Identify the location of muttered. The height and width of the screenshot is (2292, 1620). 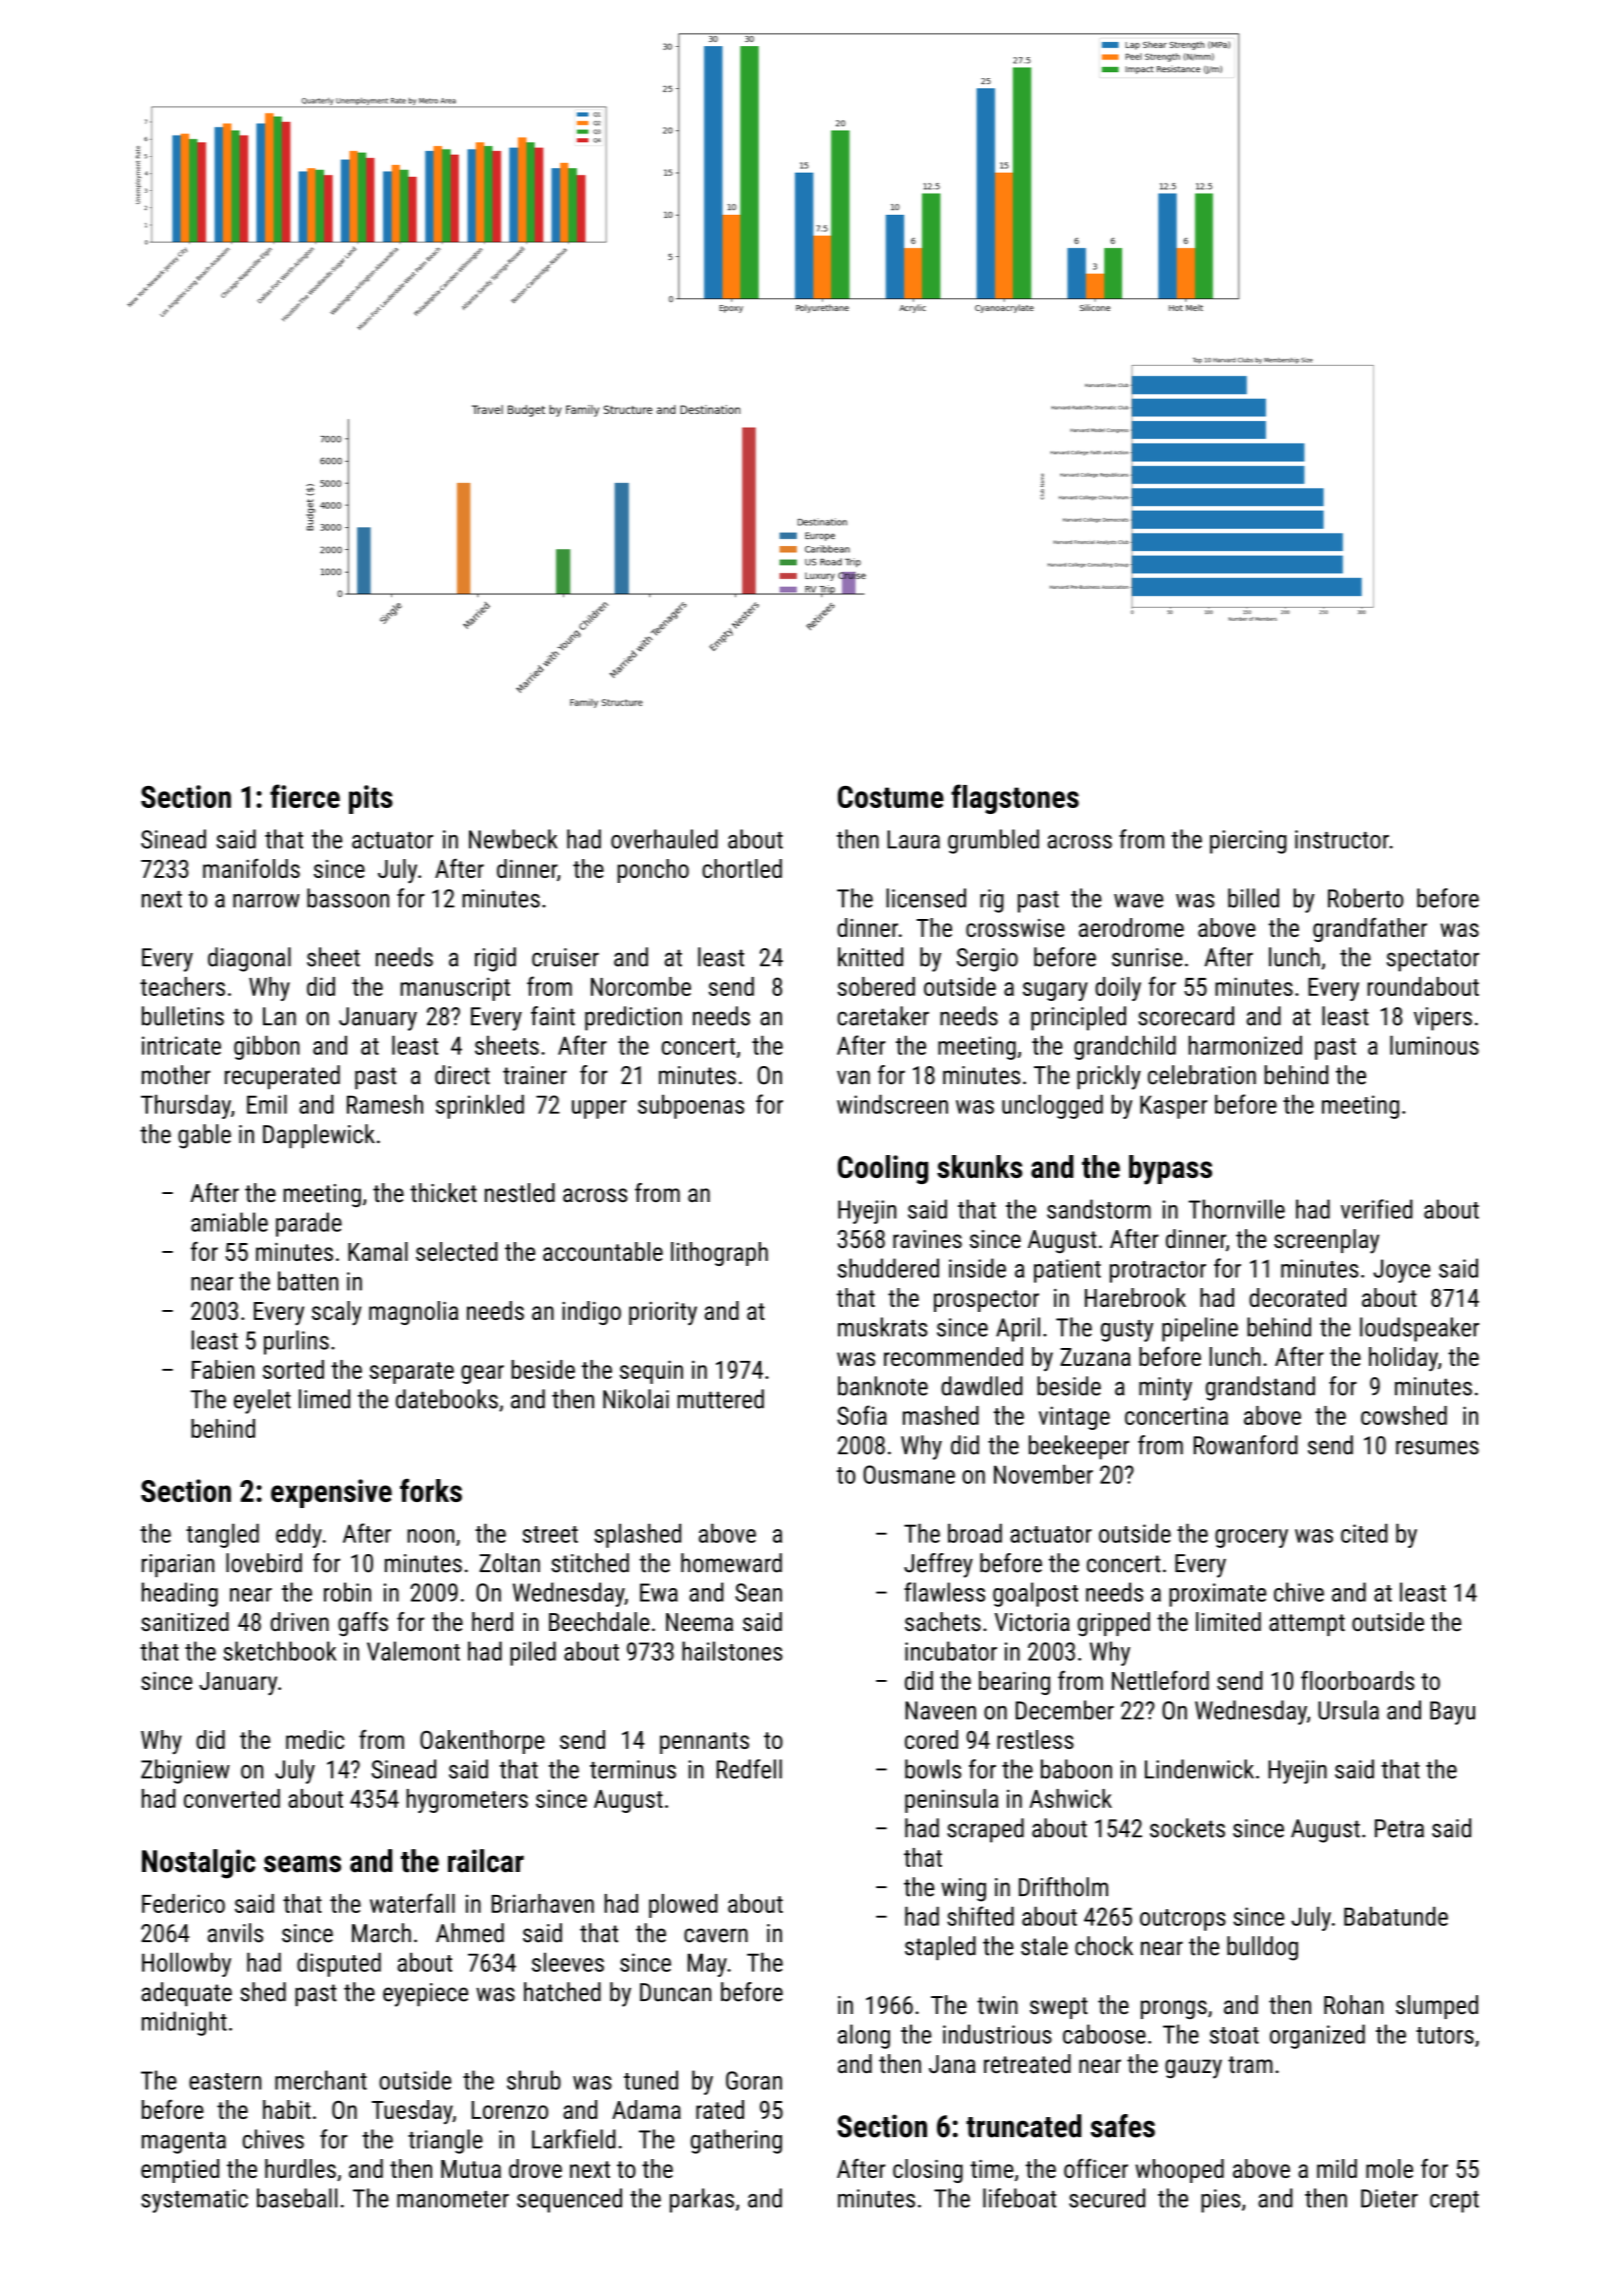
(721, 1399).
